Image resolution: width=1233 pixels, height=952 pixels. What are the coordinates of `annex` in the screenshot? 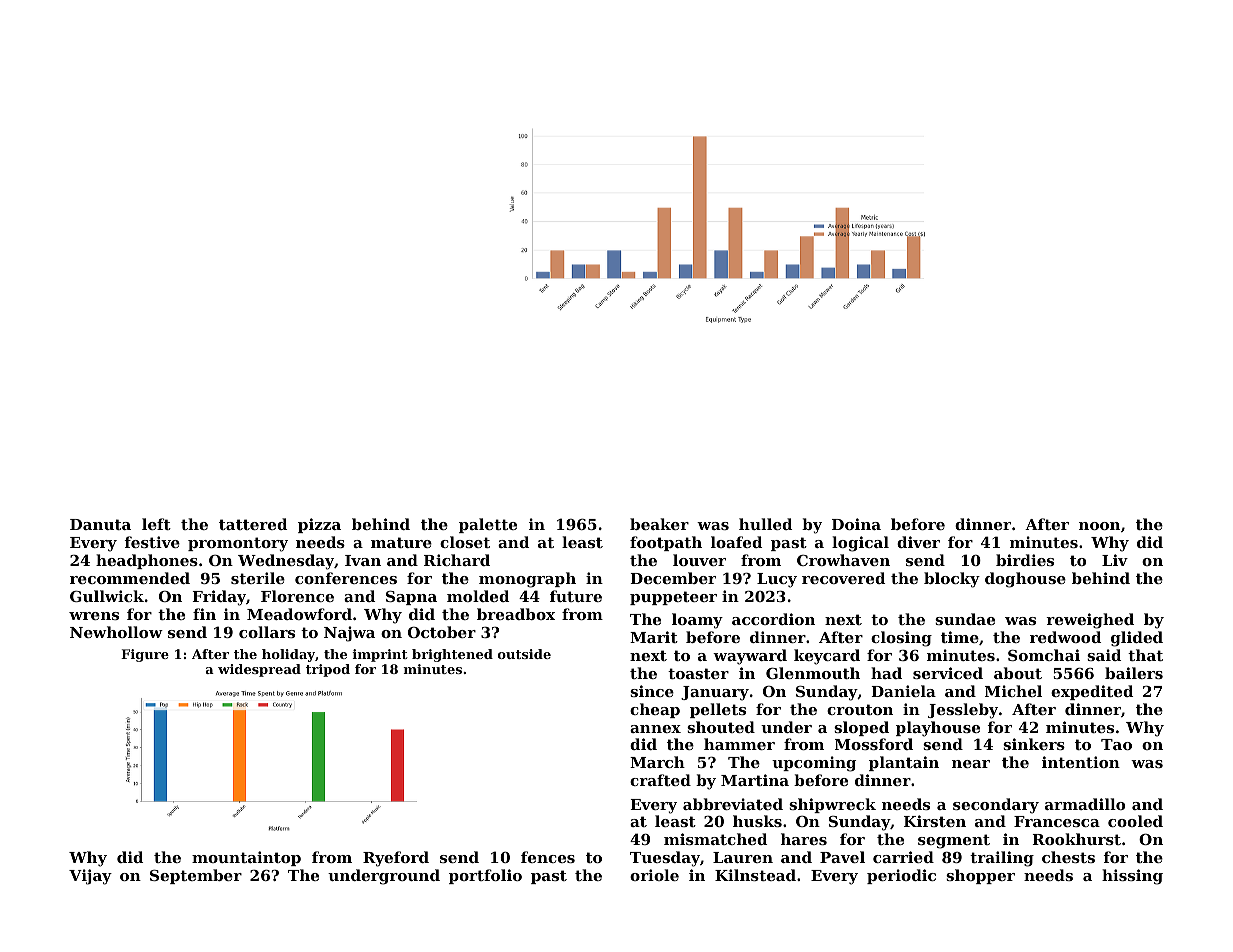 It's located at (655, 729).
